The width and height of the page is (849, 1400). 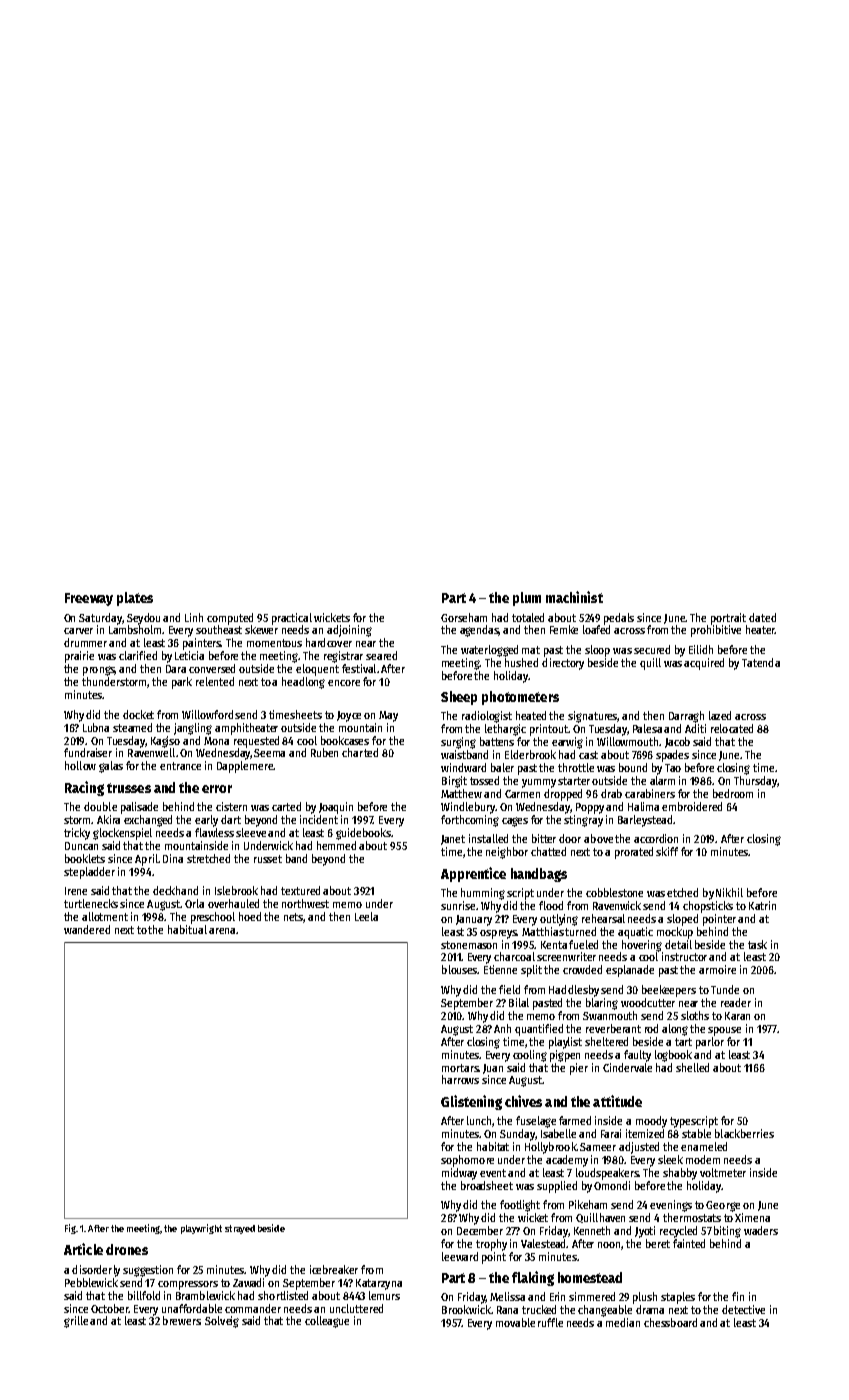 I want to click on blouses, so click(x=460, y=969).
